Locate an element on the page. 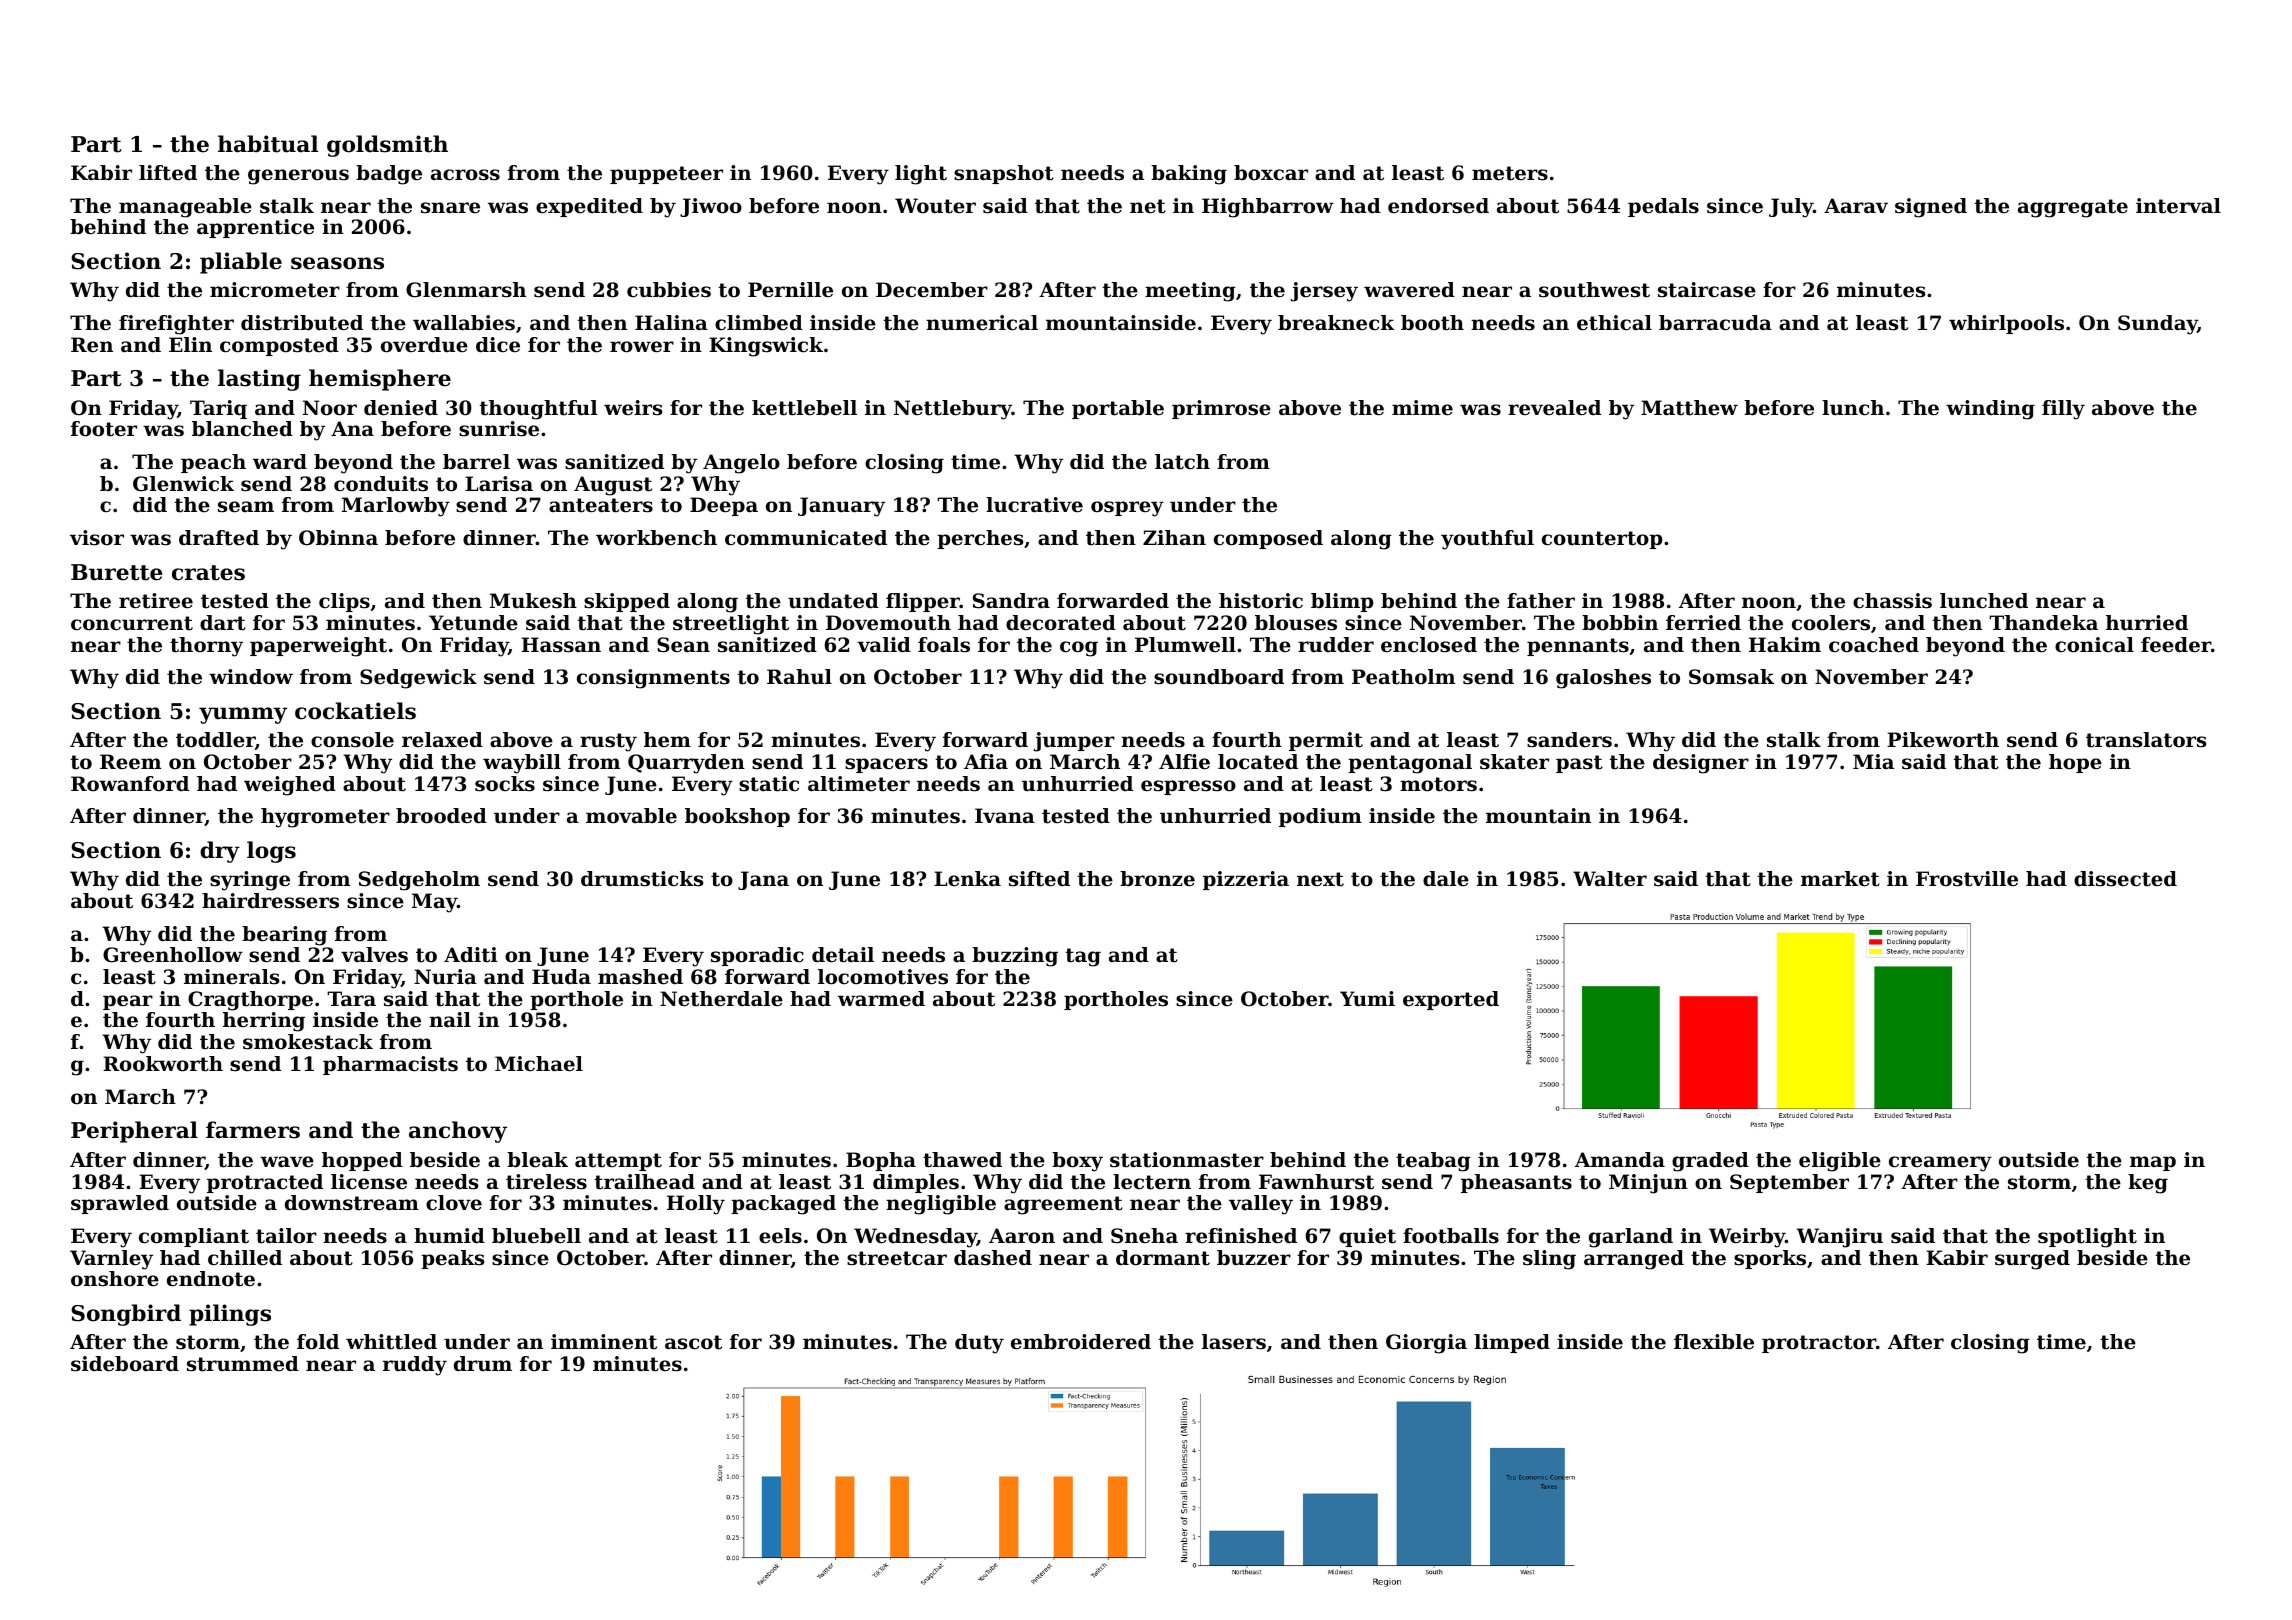 This image has width=2292, height=1620. habitual is located at coordinates (268, 144).
